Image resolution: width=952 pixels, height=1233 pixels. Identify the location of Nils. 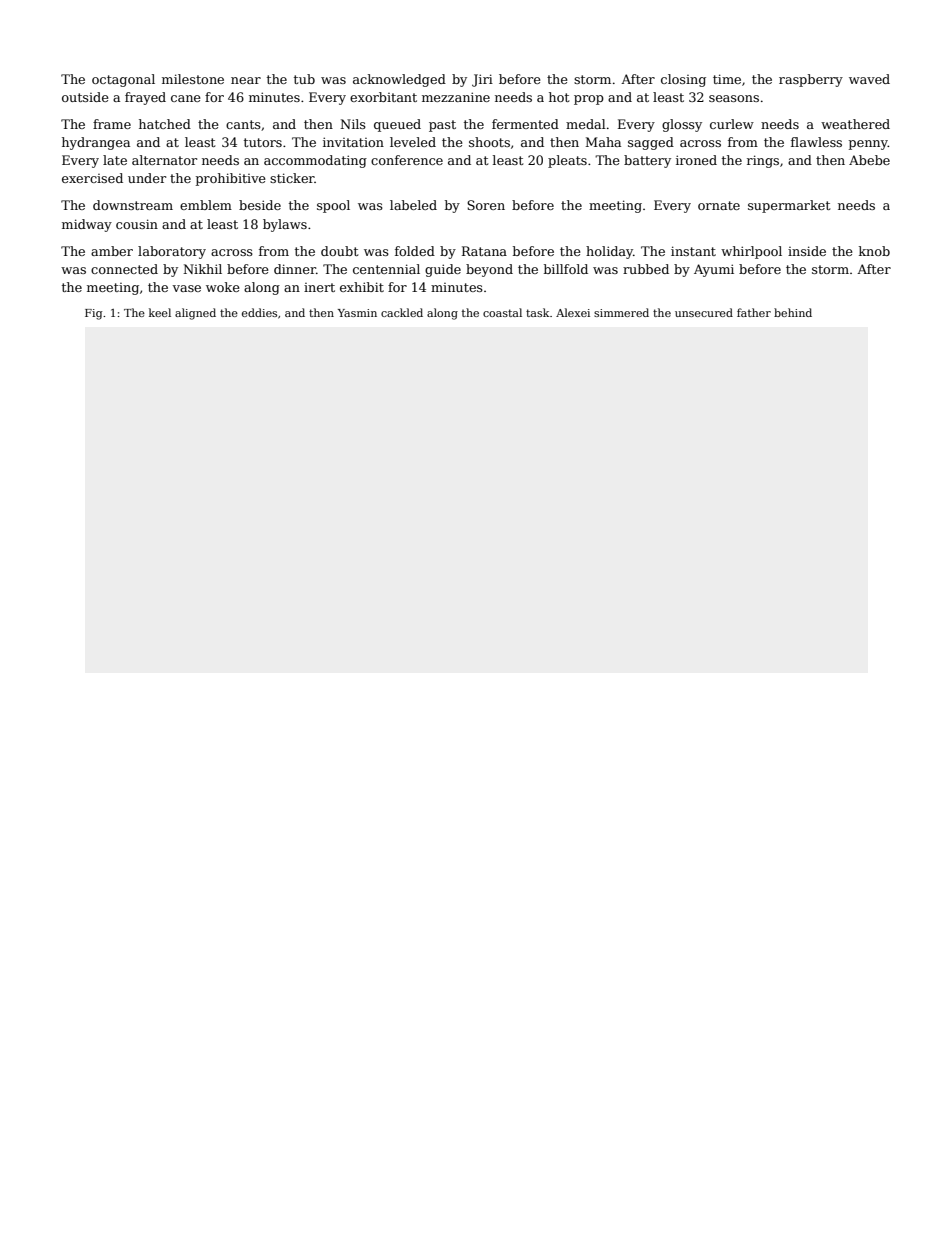
(353, 124).
